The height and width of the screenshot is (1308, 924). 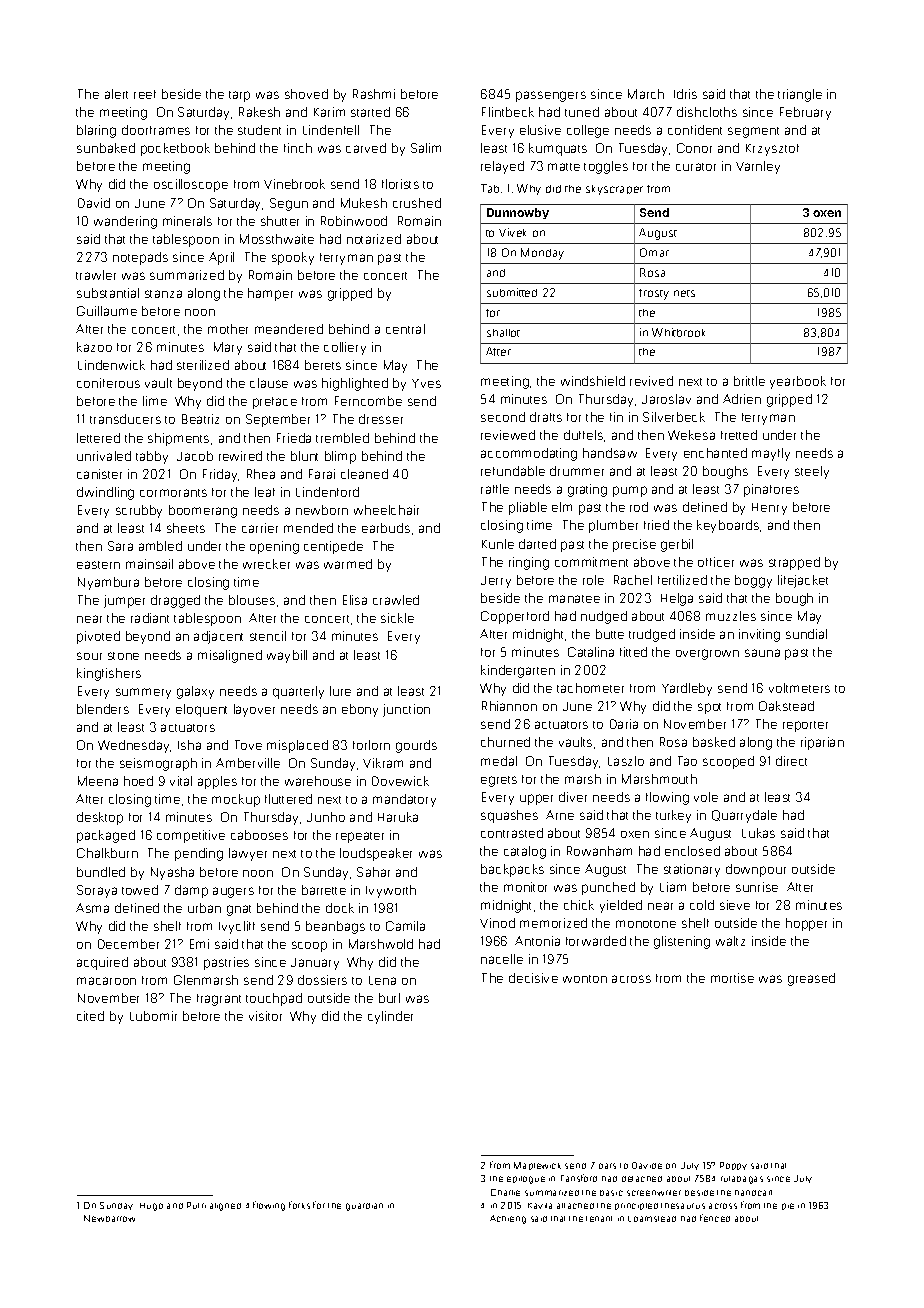 What do you see at coordinates (374, 239) in the screenshot?
I see `notarized` at bounding box center [374, 239].
